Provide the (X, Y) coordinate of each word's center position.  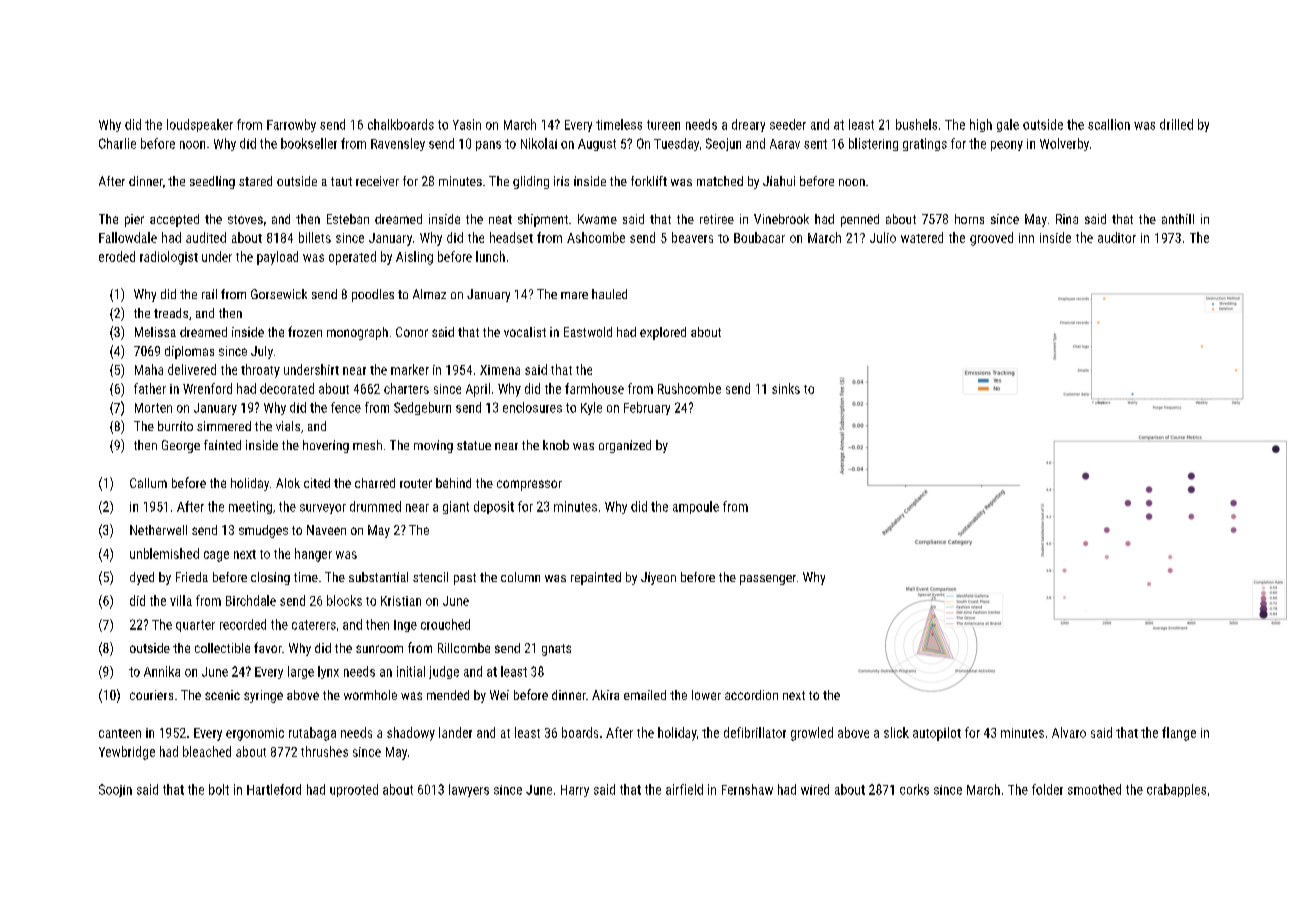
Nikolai (539, 143)
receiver (377, 181)
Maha (149, 369)
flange (1179, 734)
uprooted (354, 790)
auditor (1117, 237)
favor (268, 647)
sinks (786, 388)
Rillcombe (464, 648)
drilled (1176, 124)
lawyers (469, 790)
